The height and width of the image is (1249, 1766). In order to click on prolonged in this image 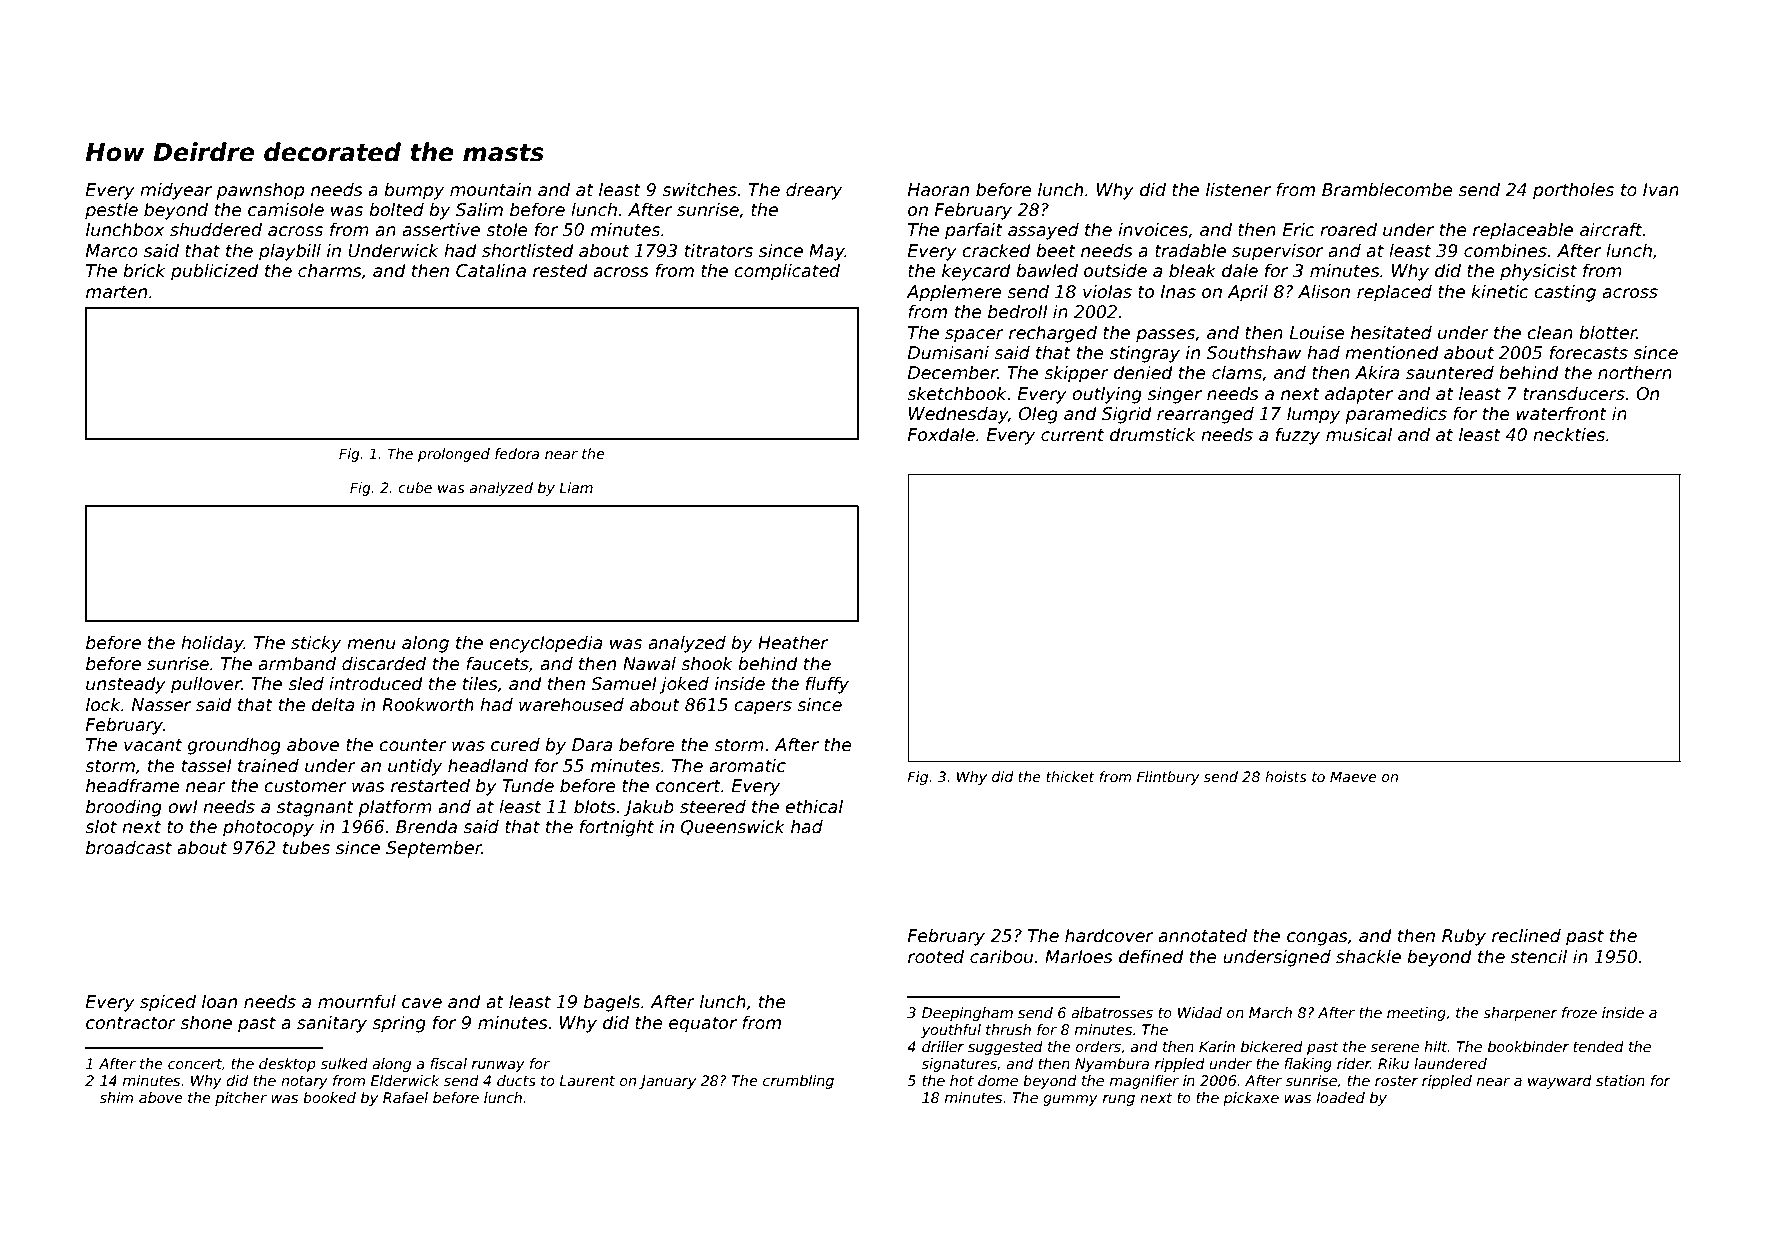, I will do `click(454, 455)`.
